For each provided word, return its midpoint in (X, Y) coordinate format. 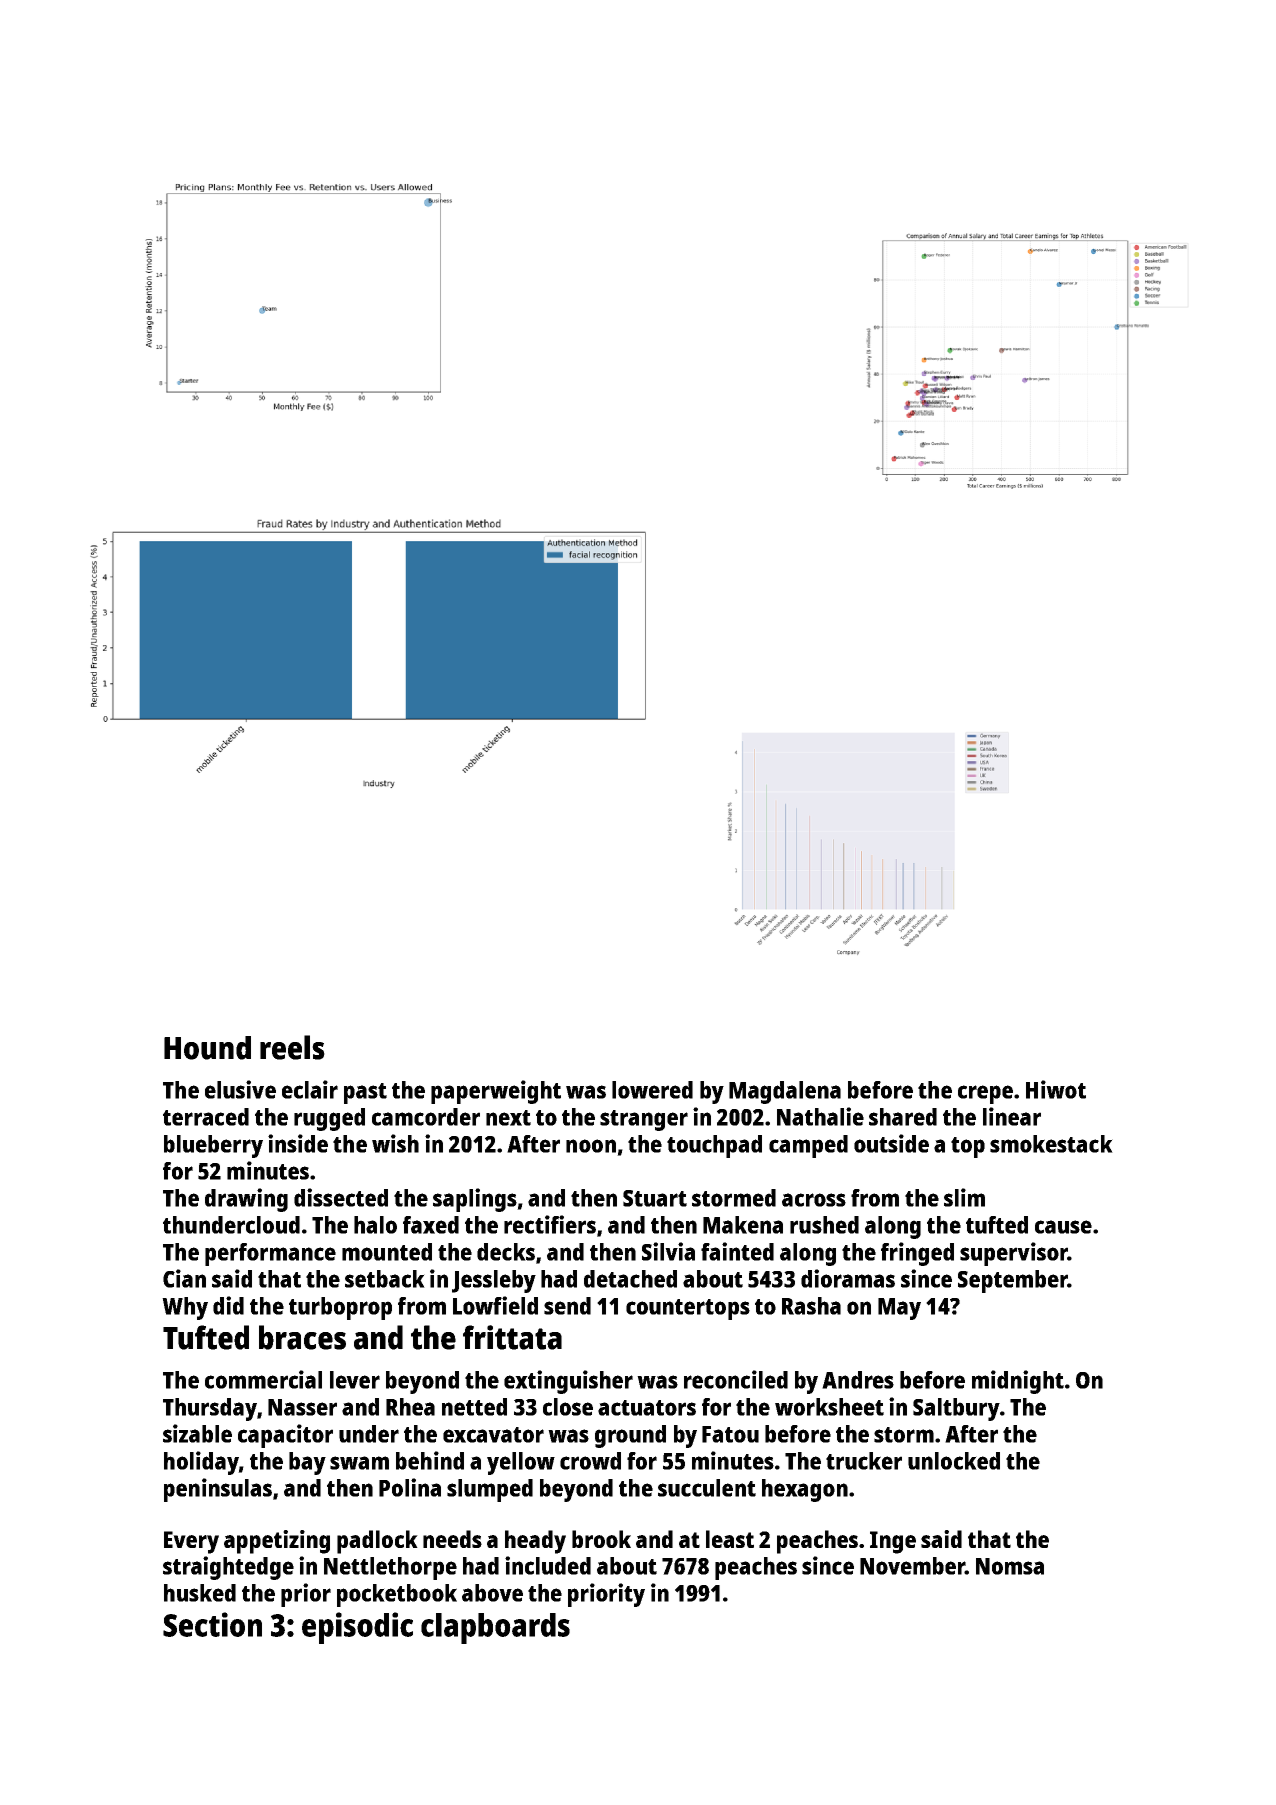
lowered (652, 1090)
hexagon (805, 1490)
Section (212, 1624)
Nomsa (1010, 1566)
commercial (263, 1379)
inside (298, 1143)
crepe (985, 1094)
